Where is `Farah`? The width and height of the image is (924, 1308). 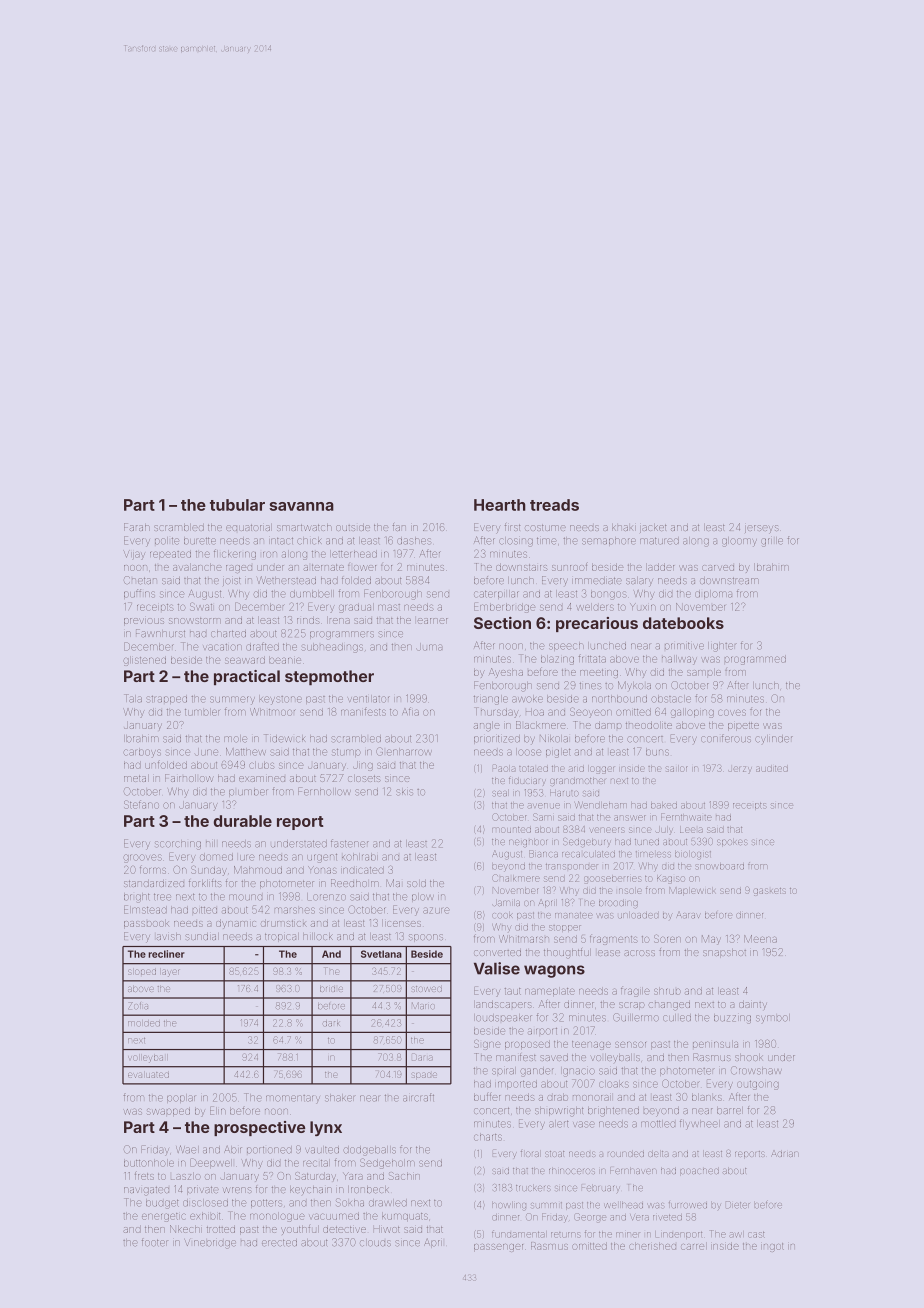 Farah is located at coordinates (136, 527).
